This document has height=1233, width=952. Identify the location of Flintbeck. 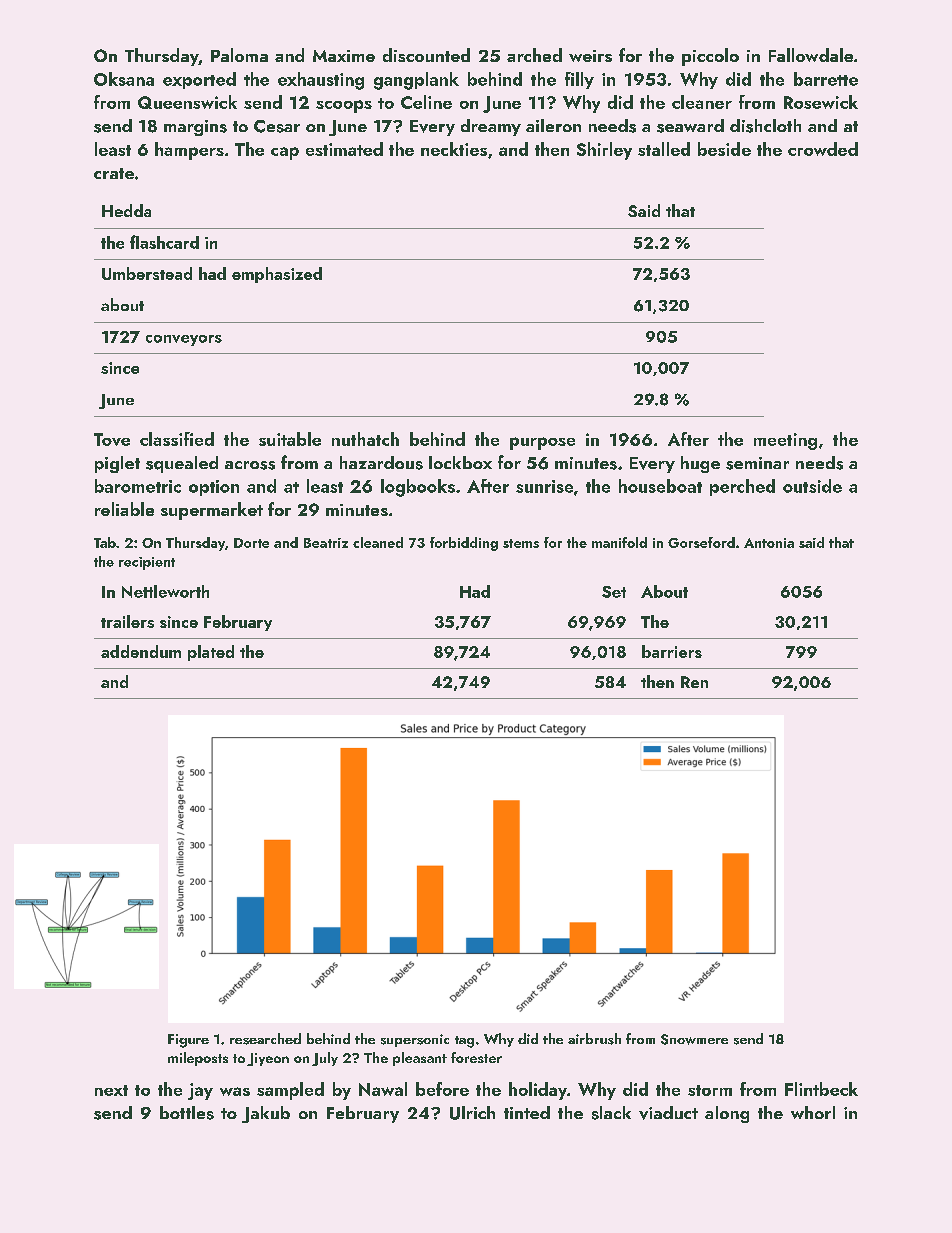
(821, 1089).
